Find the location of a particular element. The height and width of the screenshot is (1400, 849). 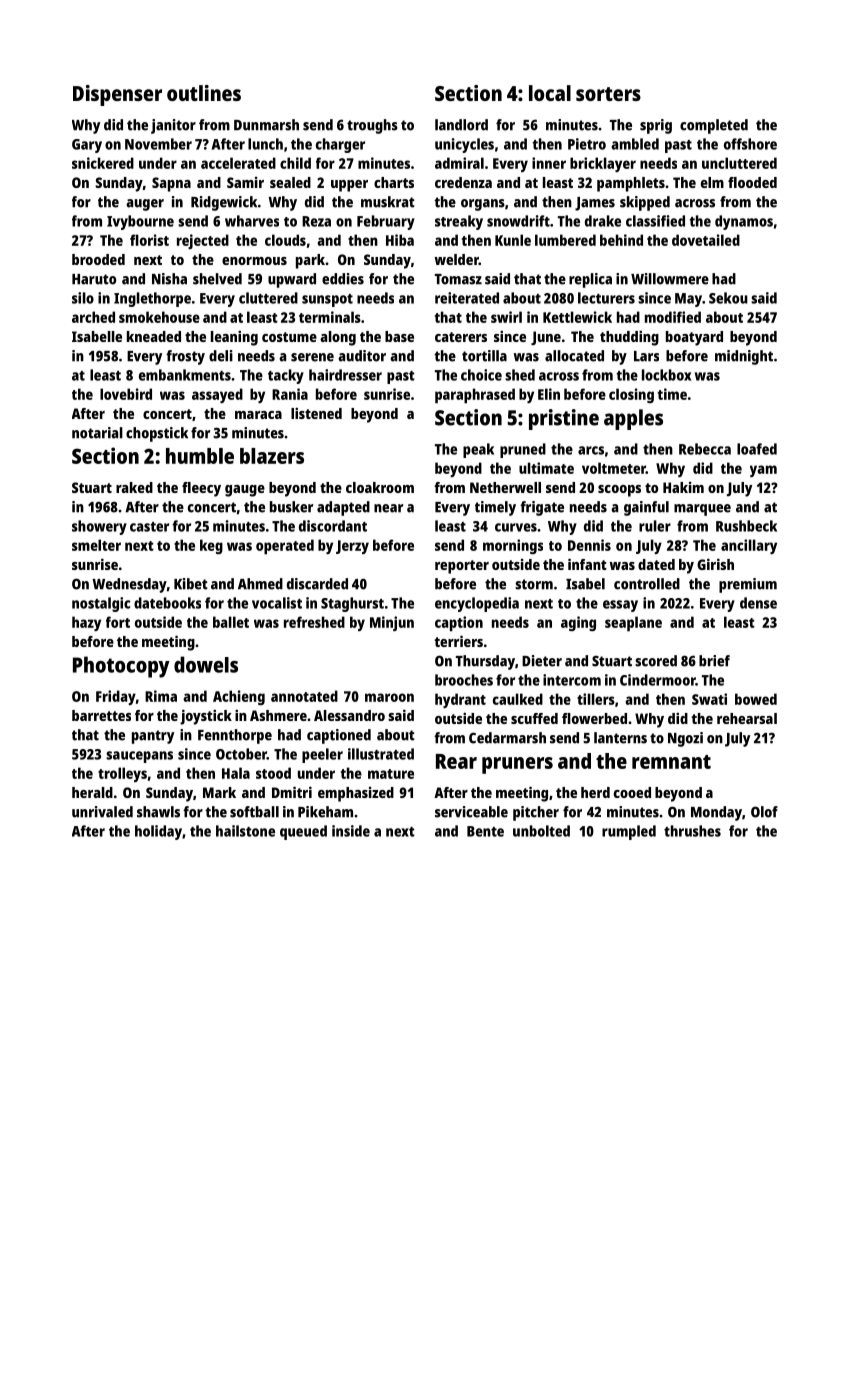

sorters is located at coordinates (608, 94).
